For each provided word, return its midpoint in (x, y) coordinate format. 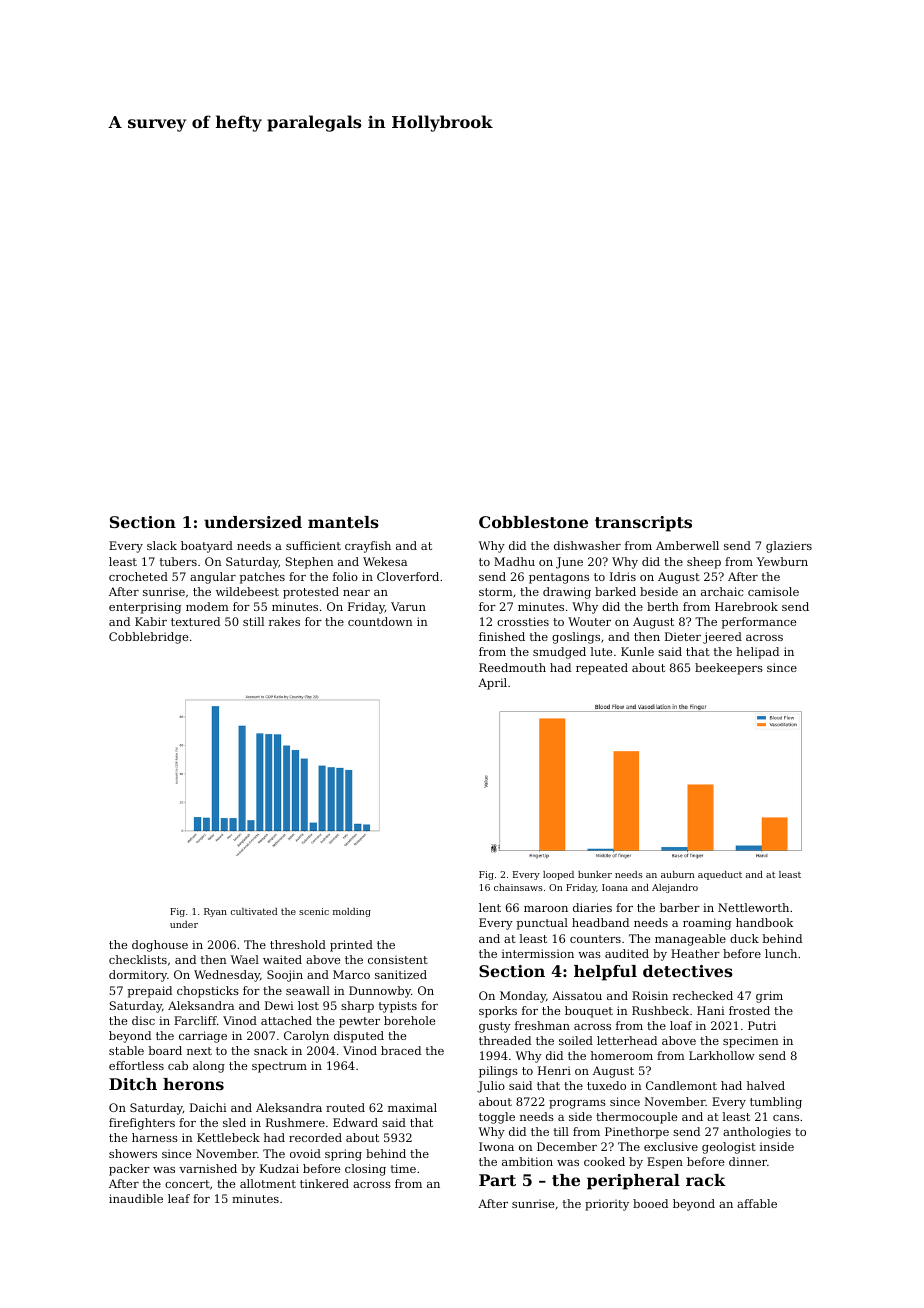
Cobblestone (533, 522)
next (199, 1051)
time (403, 1168)
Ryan (215, 912)
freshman (542, 1025)
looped (558, 875)
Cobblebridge (148, 638)
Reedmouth (512, 667)
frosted (749, 1010)
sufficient (313, 545)
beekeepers (729, 669)
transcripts (643, 524)
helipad (757, 653)
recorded (315, 1137)
